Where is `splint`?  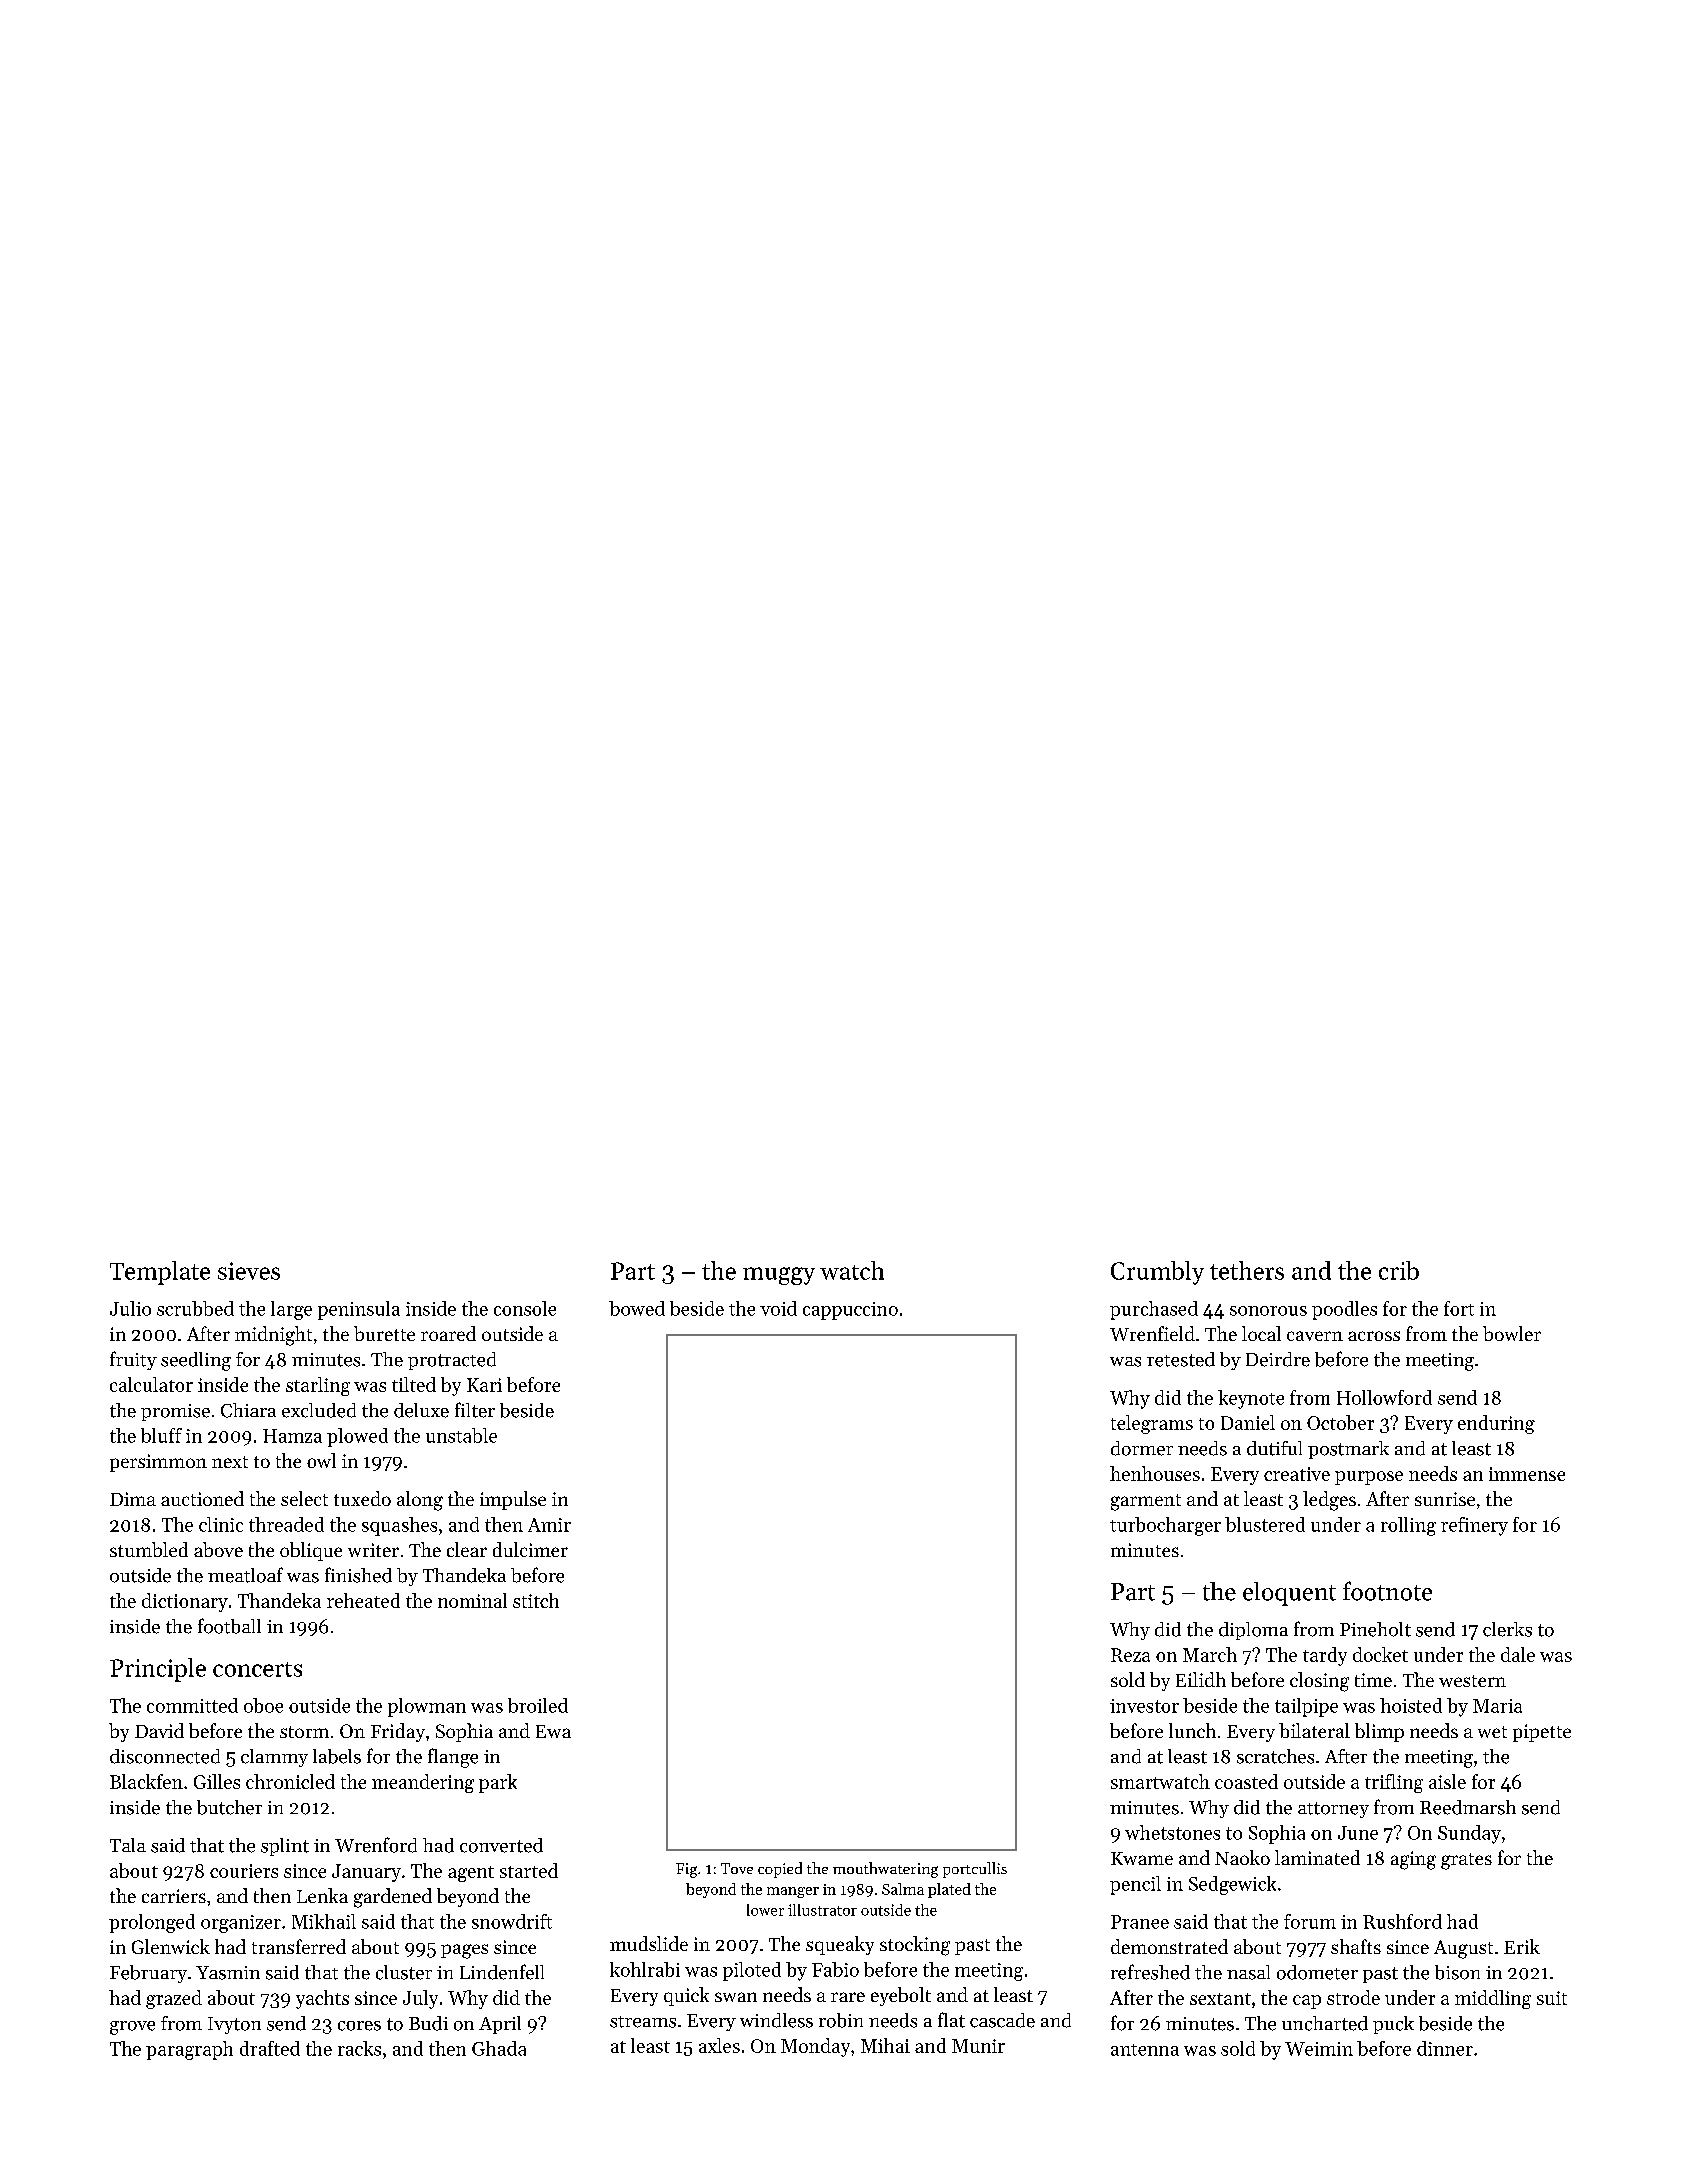
splint is located at coordinates (285, 1847).
